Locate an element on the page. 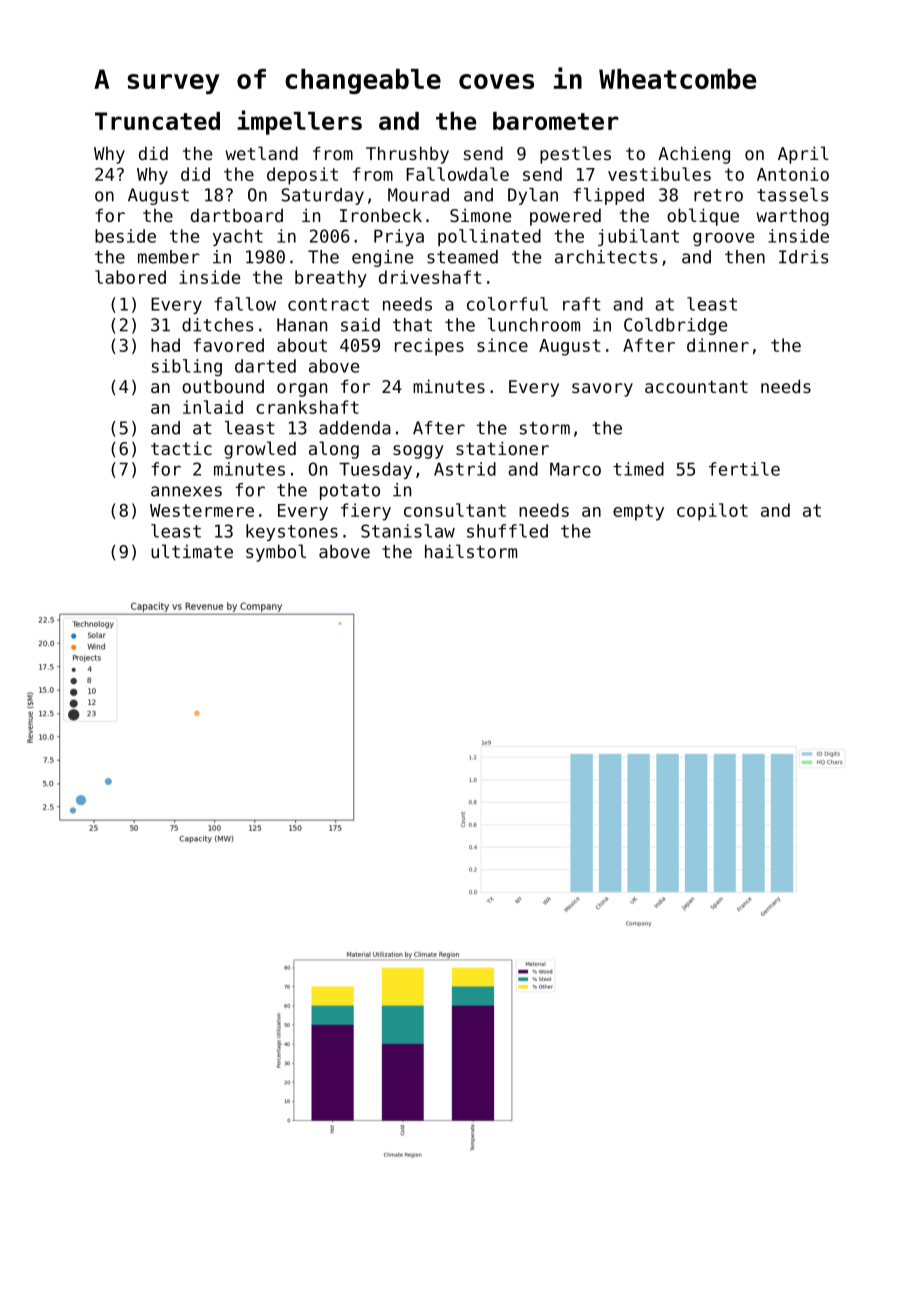 Image resolution: width=924 pixels, height=1308 pixels. dinner is located at coordinates (718, 345).
